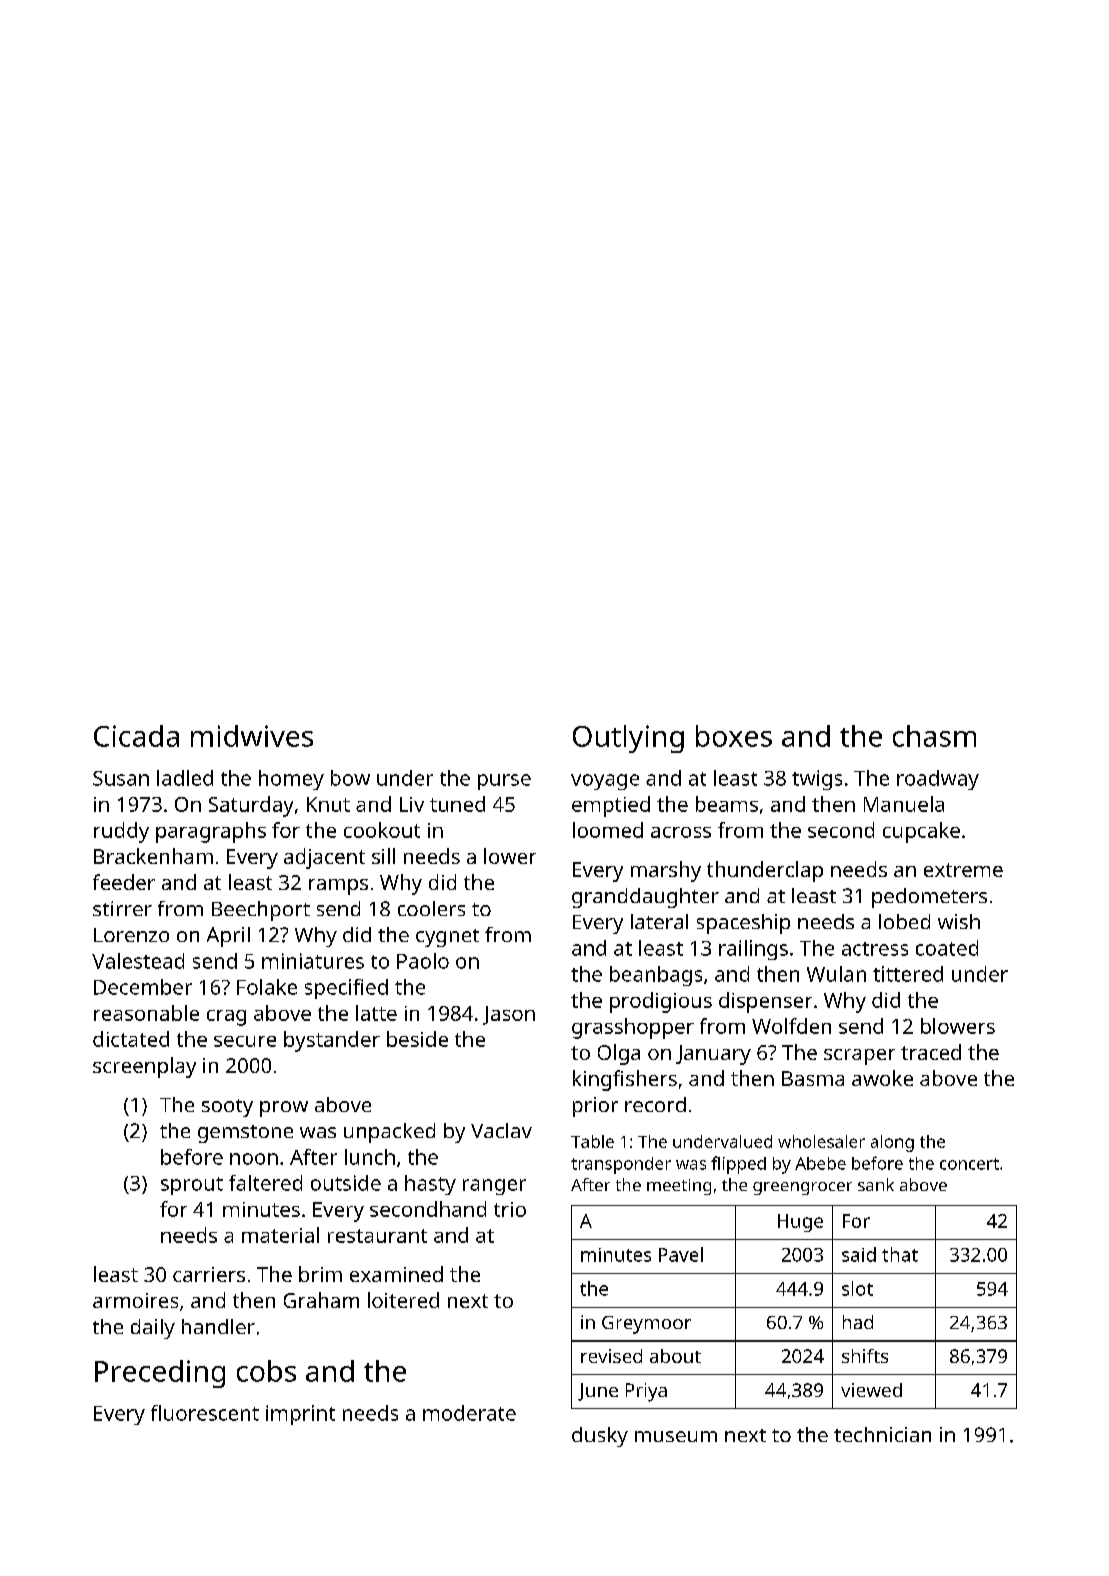 The image size is (1109, 1576). I want to click on Table, so click(592, 1141).
